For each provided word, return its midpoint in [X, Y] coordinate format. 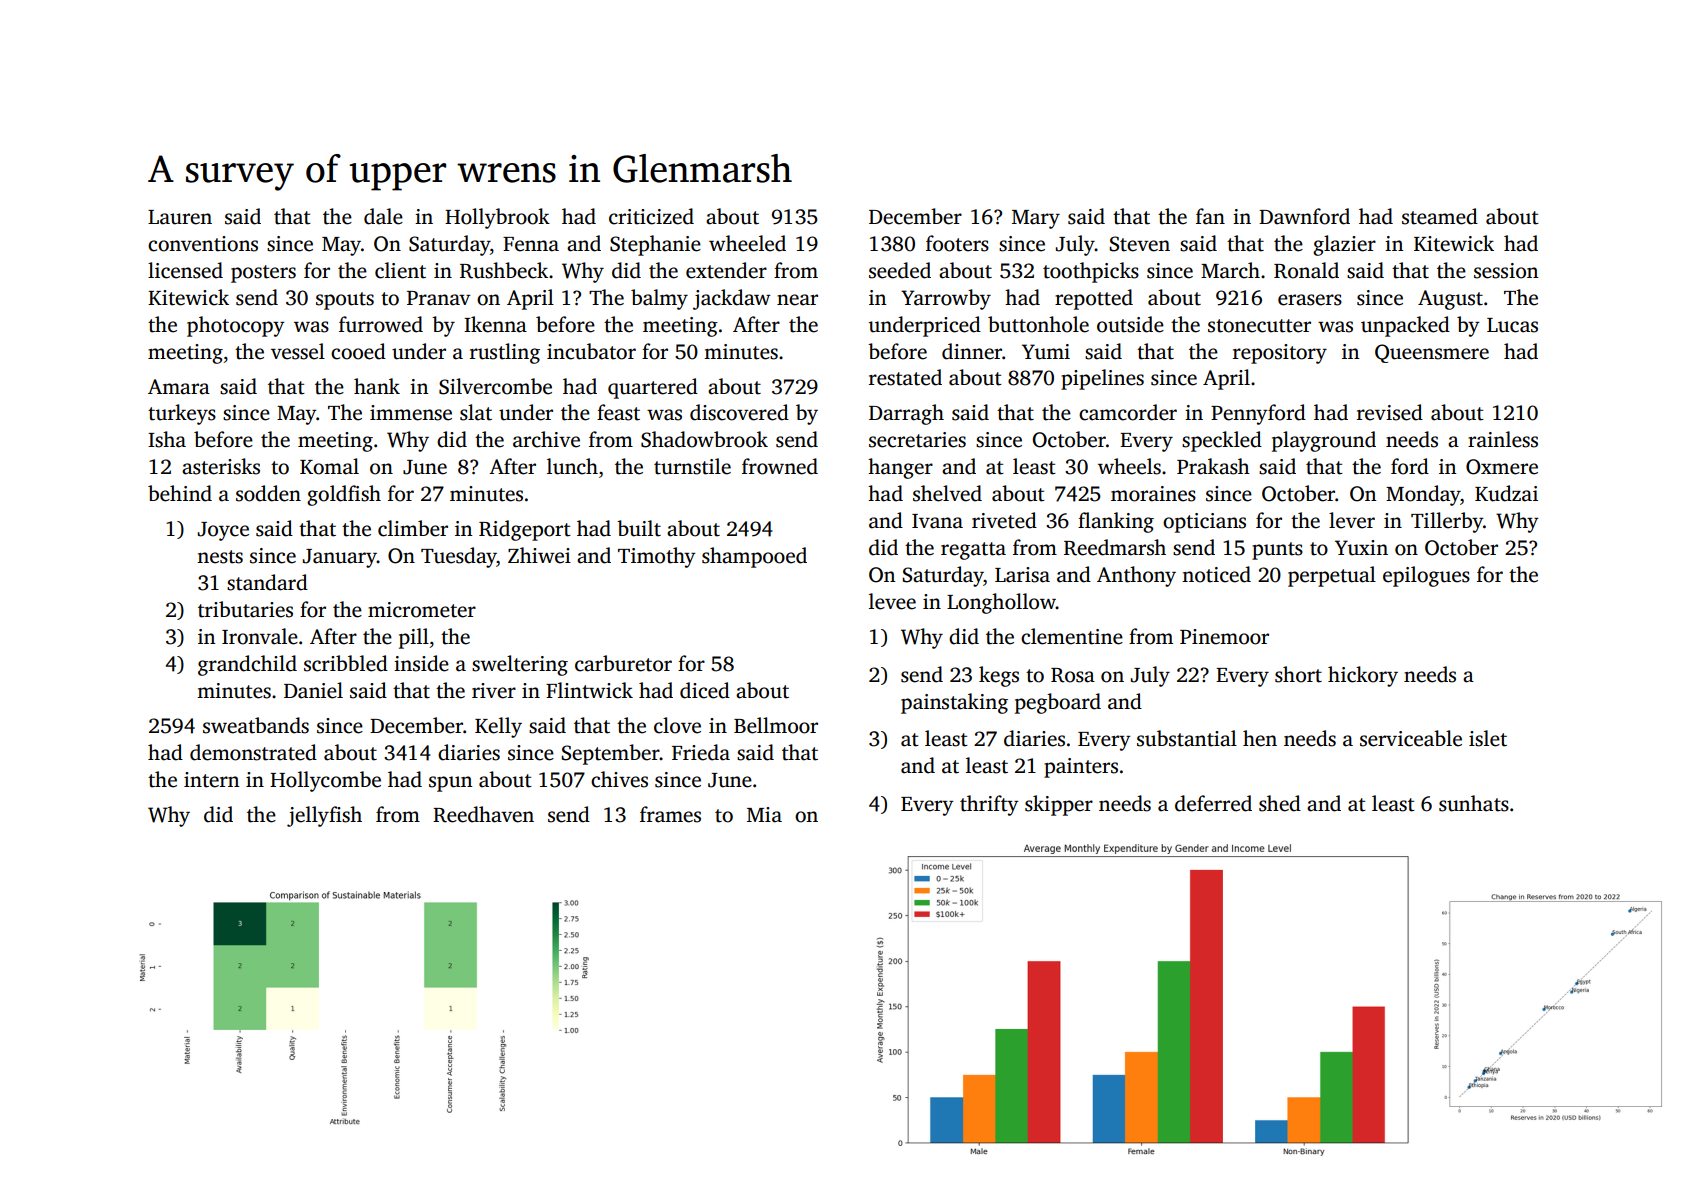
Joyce [223, 531]
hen [1260, 738]
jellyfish [324, 816]
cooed [358, 351]
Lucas [1512, 325]
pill [414, 638]
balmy [659, 299]
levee [892, 601]
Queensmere [1432, 353]
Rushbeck [504, 270]
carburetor [623, 663]
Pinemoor [1224, 637]
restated [905, 377]
